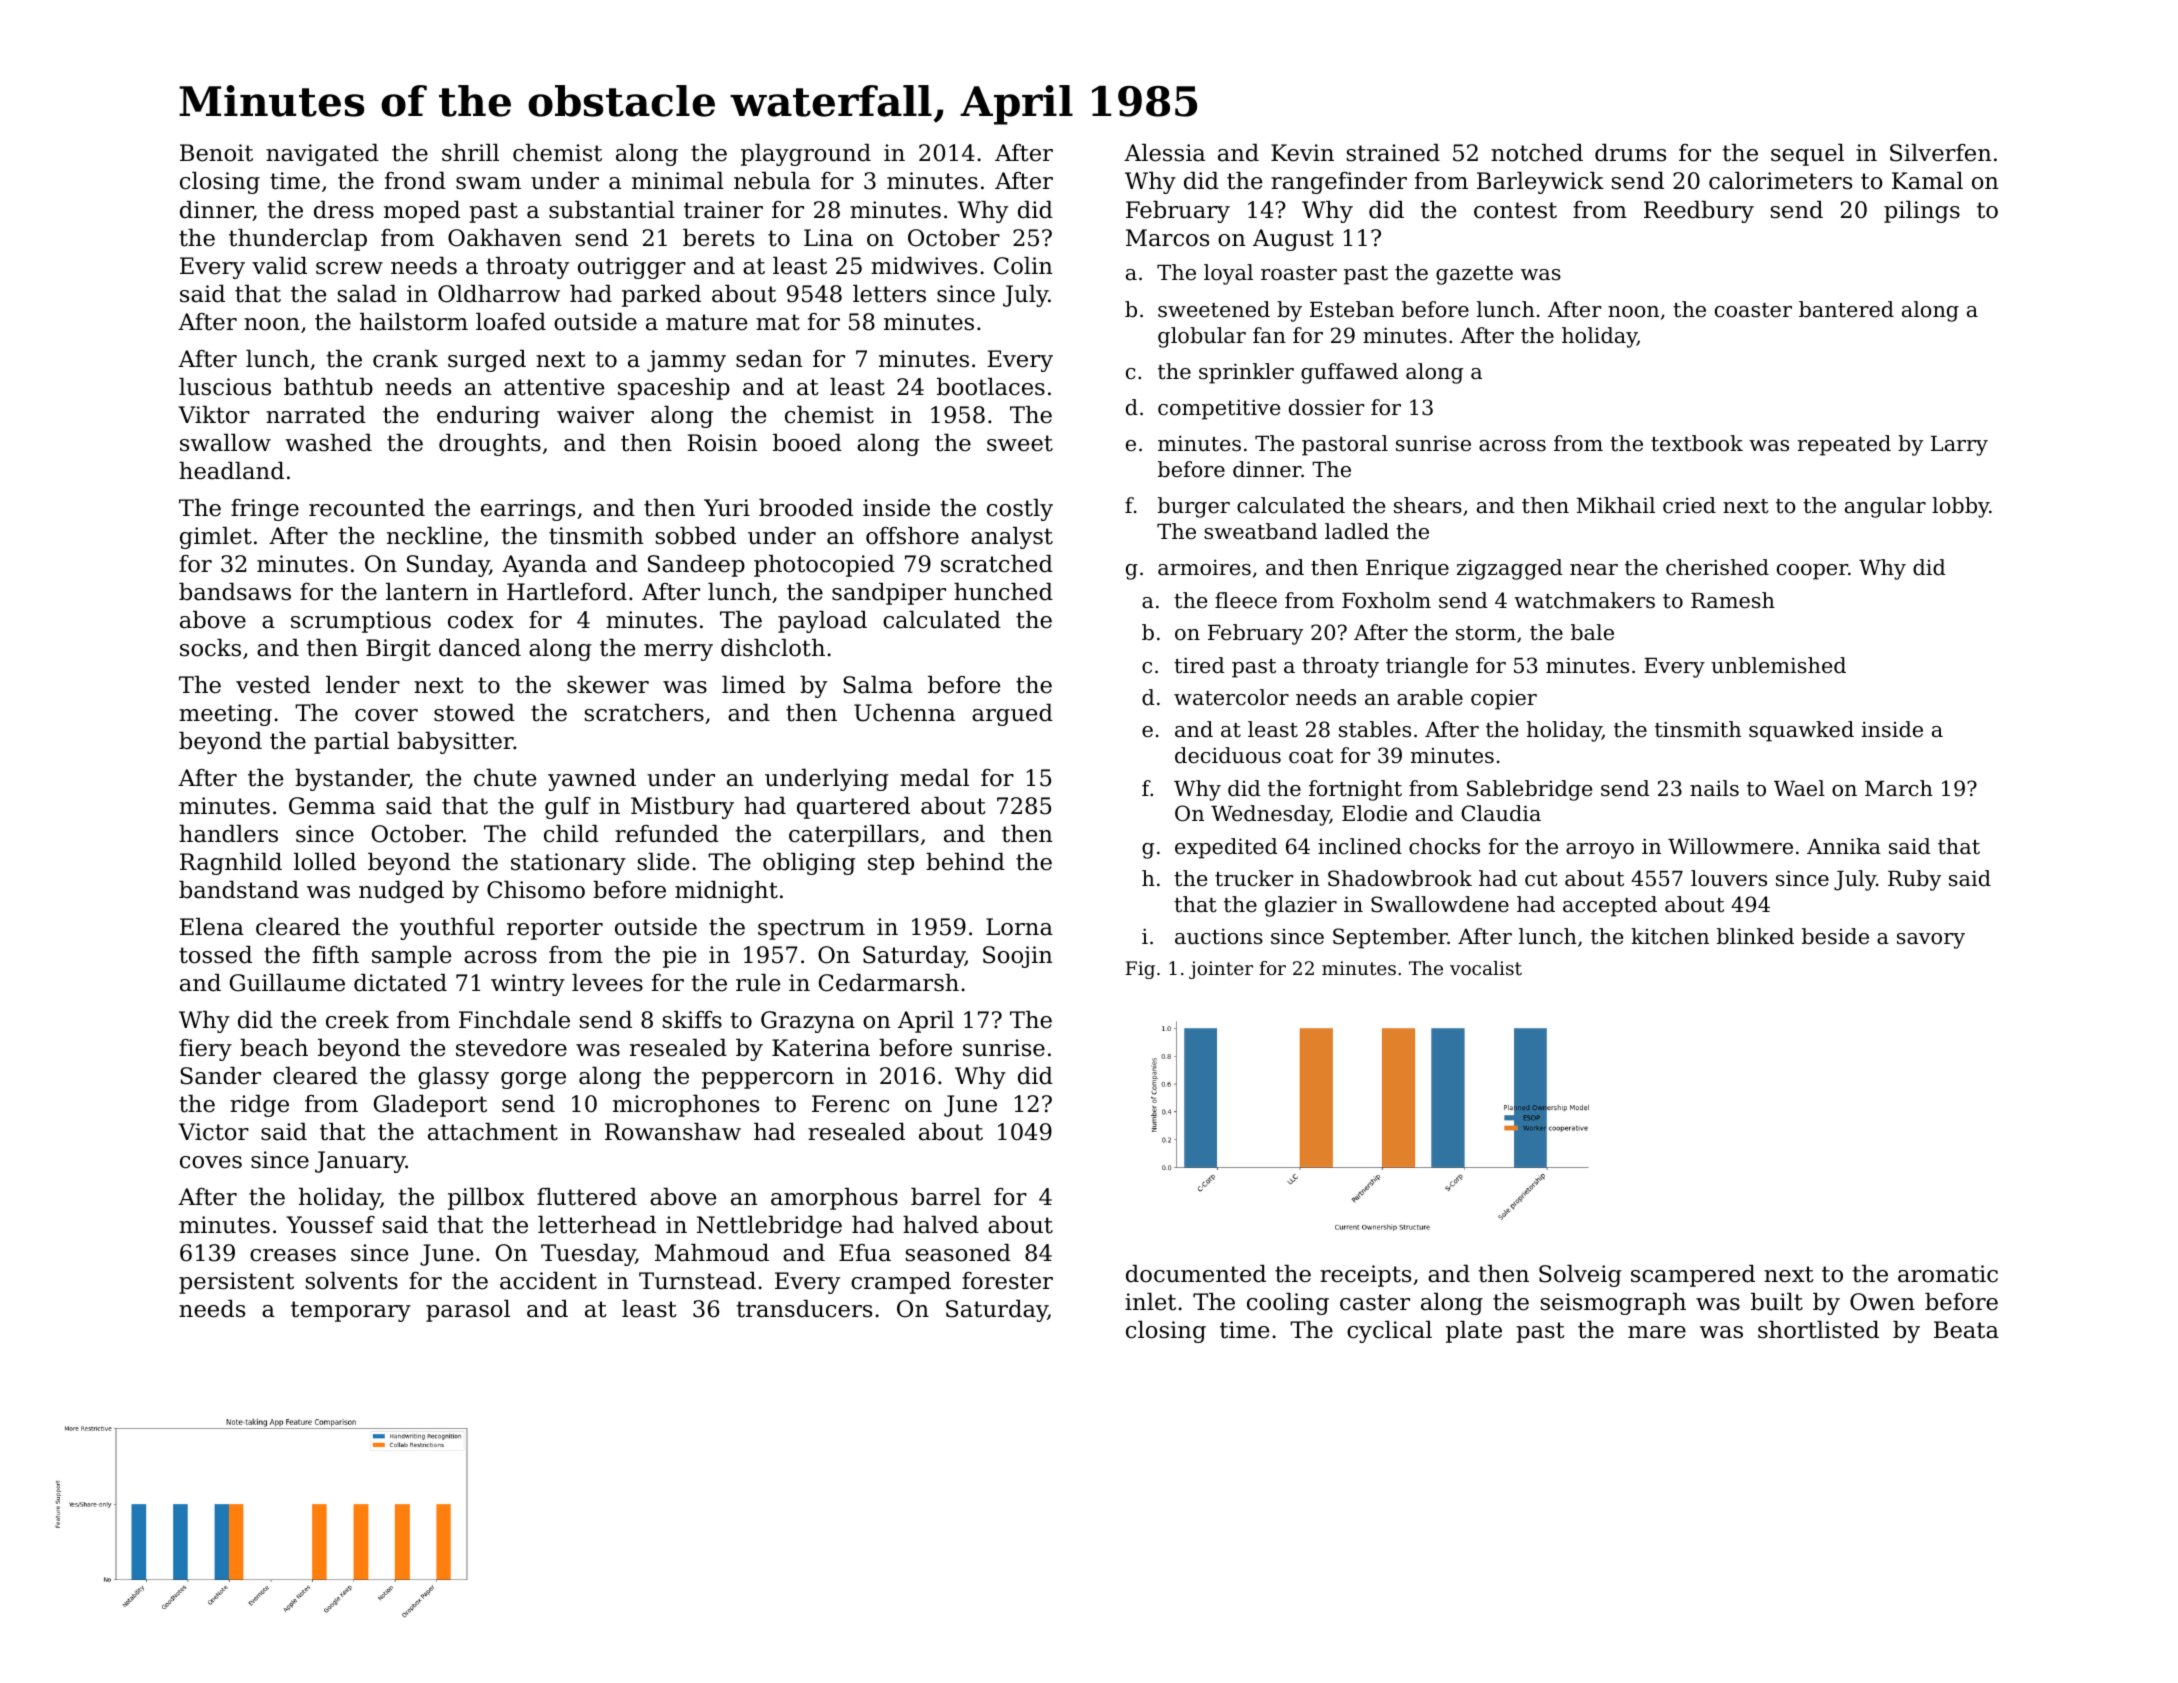 The width and height of the document is (2178, 1683). What do you see at coordinates (904, 713) in the document?
I see `Uchenna` at bounding box center [904, 713].
